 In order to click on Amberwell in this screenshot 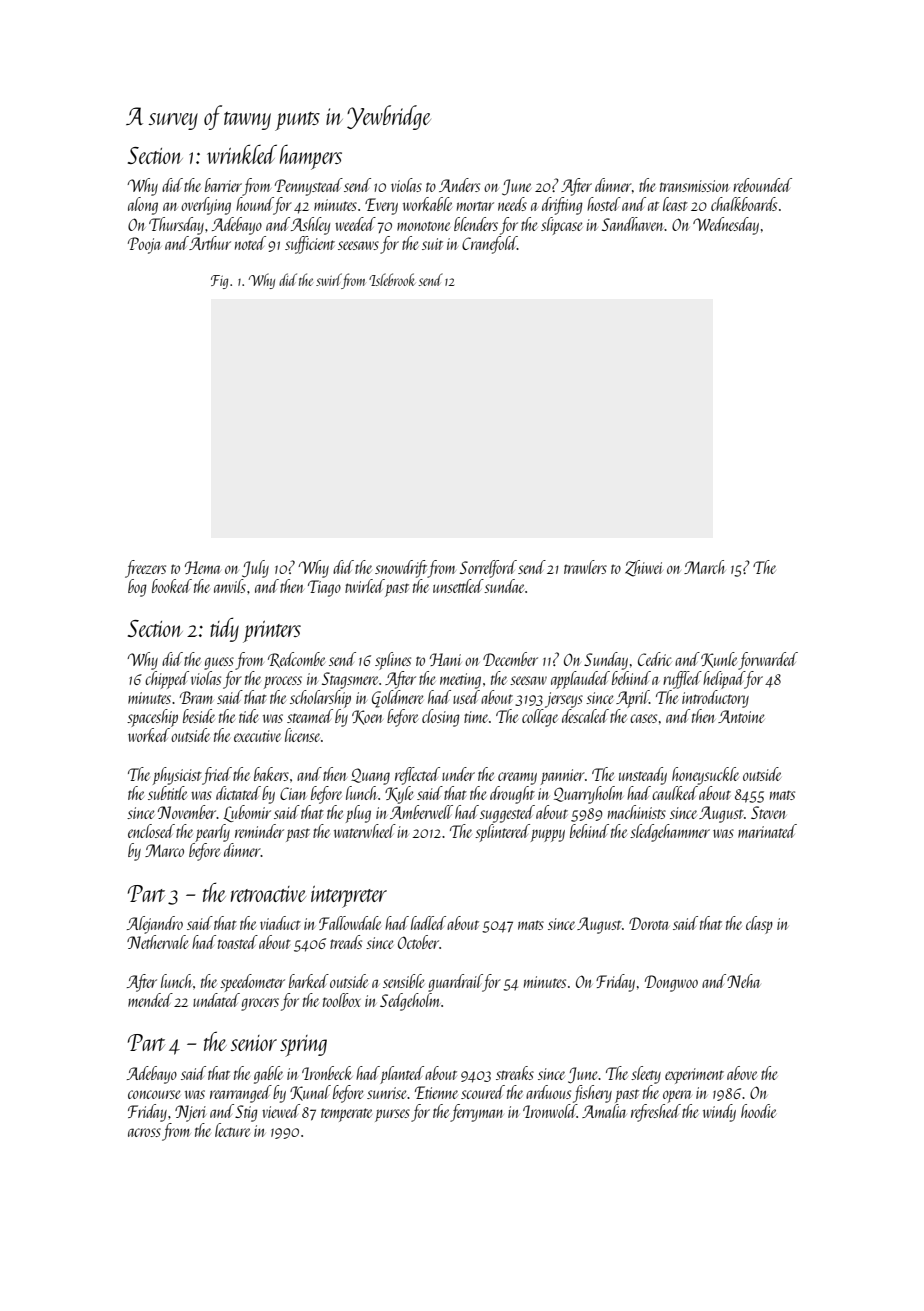, I will do `click(421, 812)`.
